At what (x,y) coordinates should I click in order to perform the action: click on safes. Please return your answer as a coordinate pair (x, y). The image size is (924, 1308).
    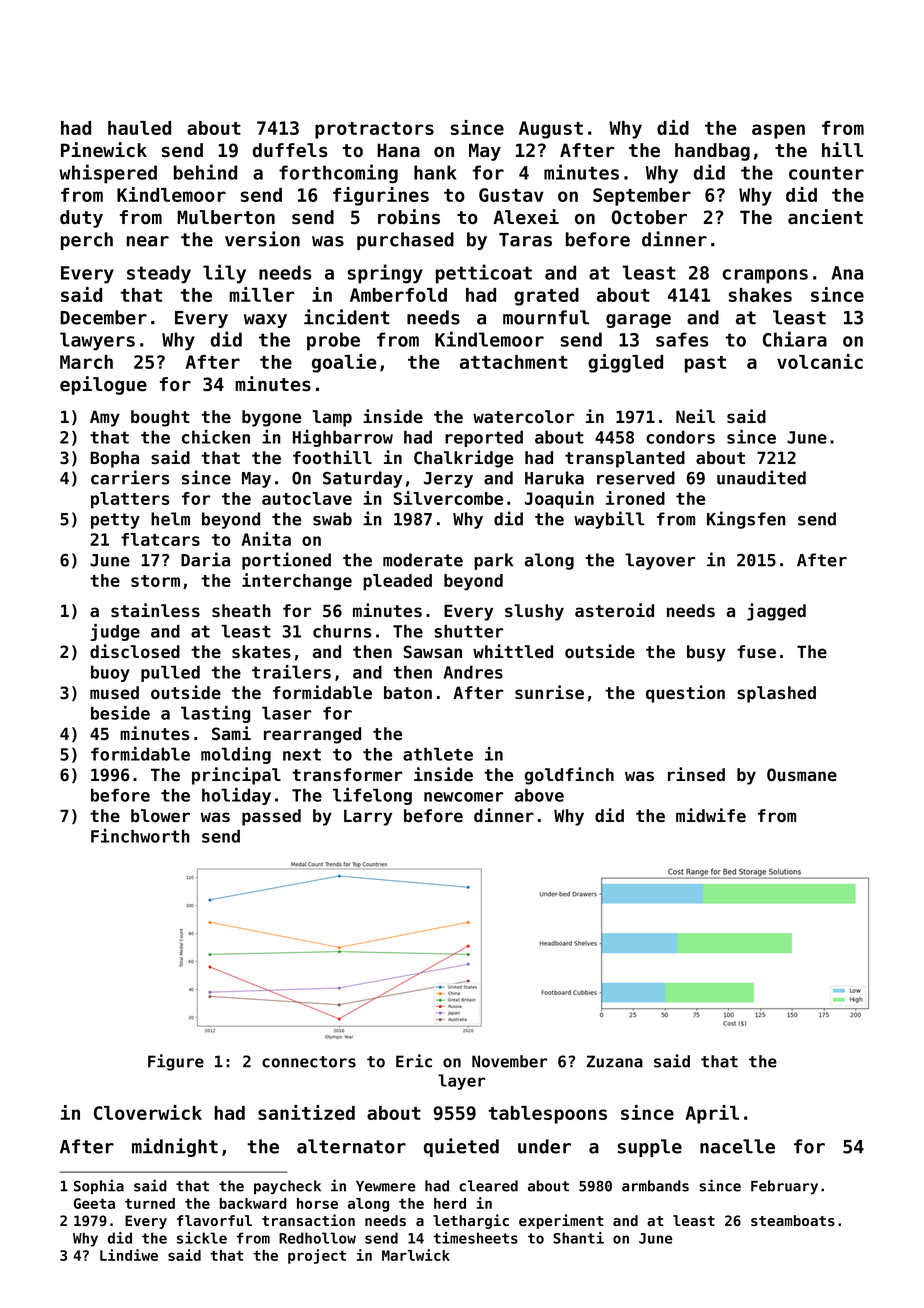
    Looking at the image, I should click on (682, 339).
